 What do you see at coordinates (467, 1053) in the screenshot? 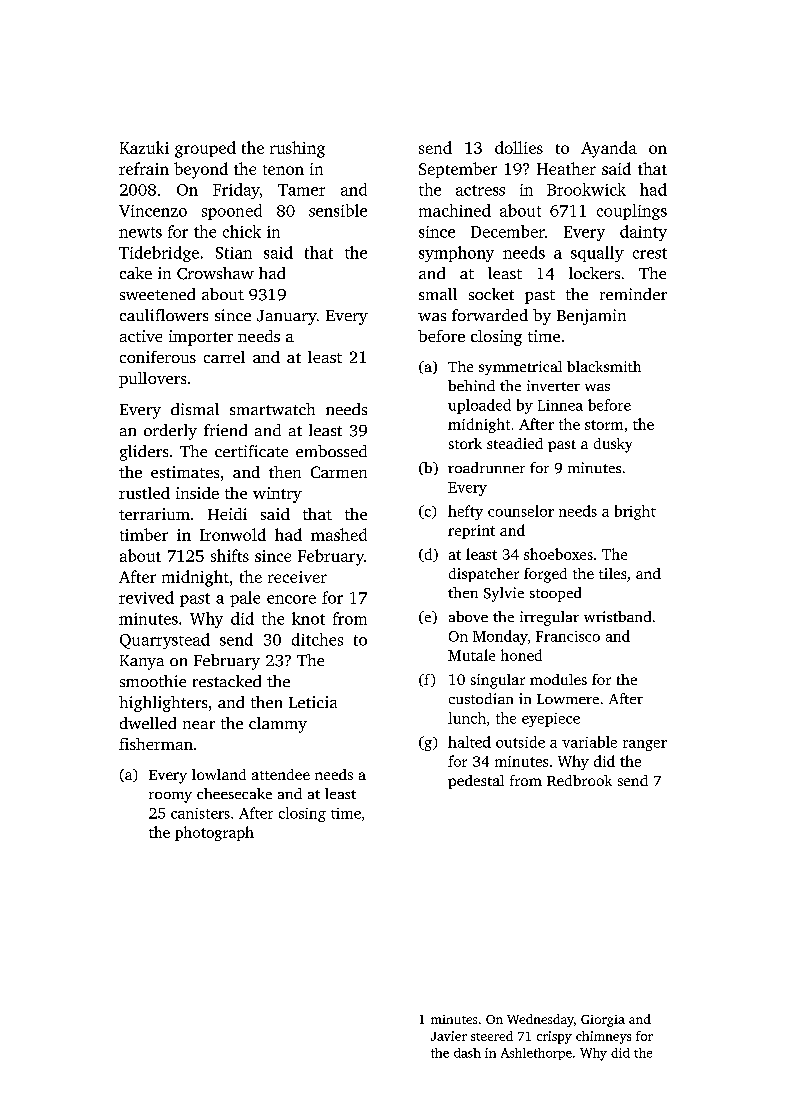
I see `dash` at bounding box center [467, 1053].
